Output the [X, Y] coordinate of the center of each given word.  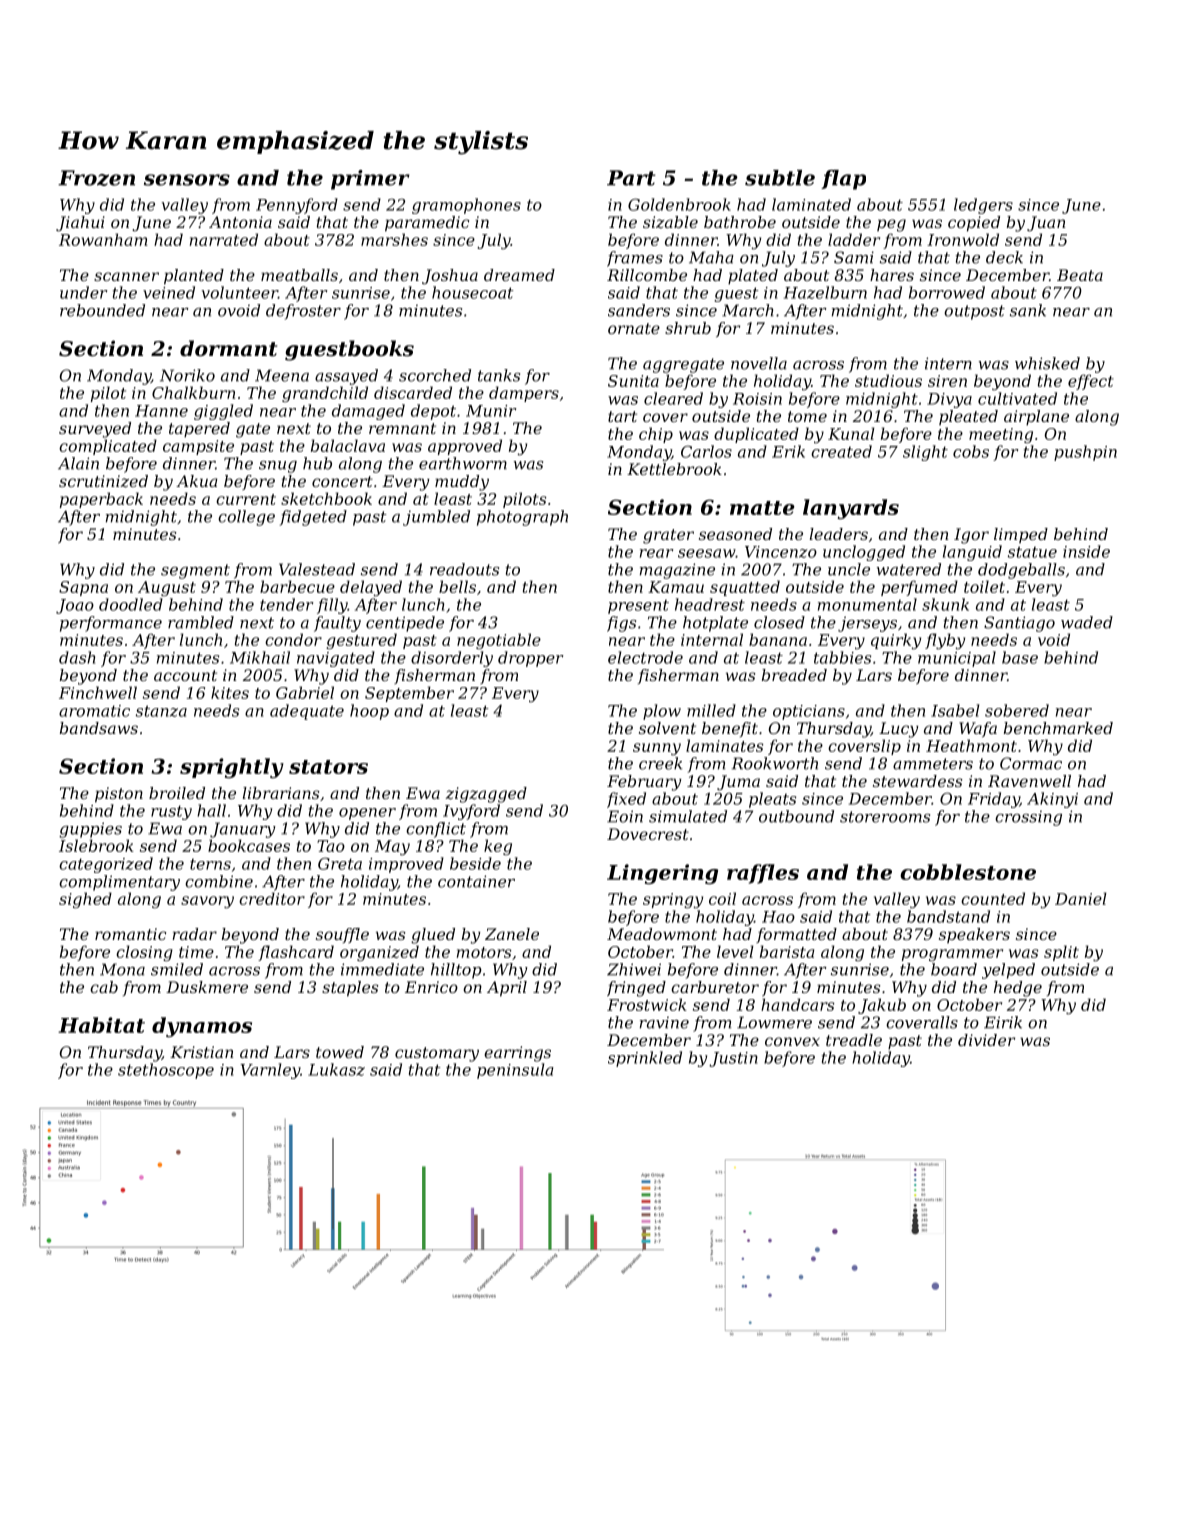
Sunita [633, 381]
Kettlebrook [674, 469]
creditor [272, 898]
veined [169, 292]
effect [1091, 382]
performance [111, 624]
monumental [867, 604]
